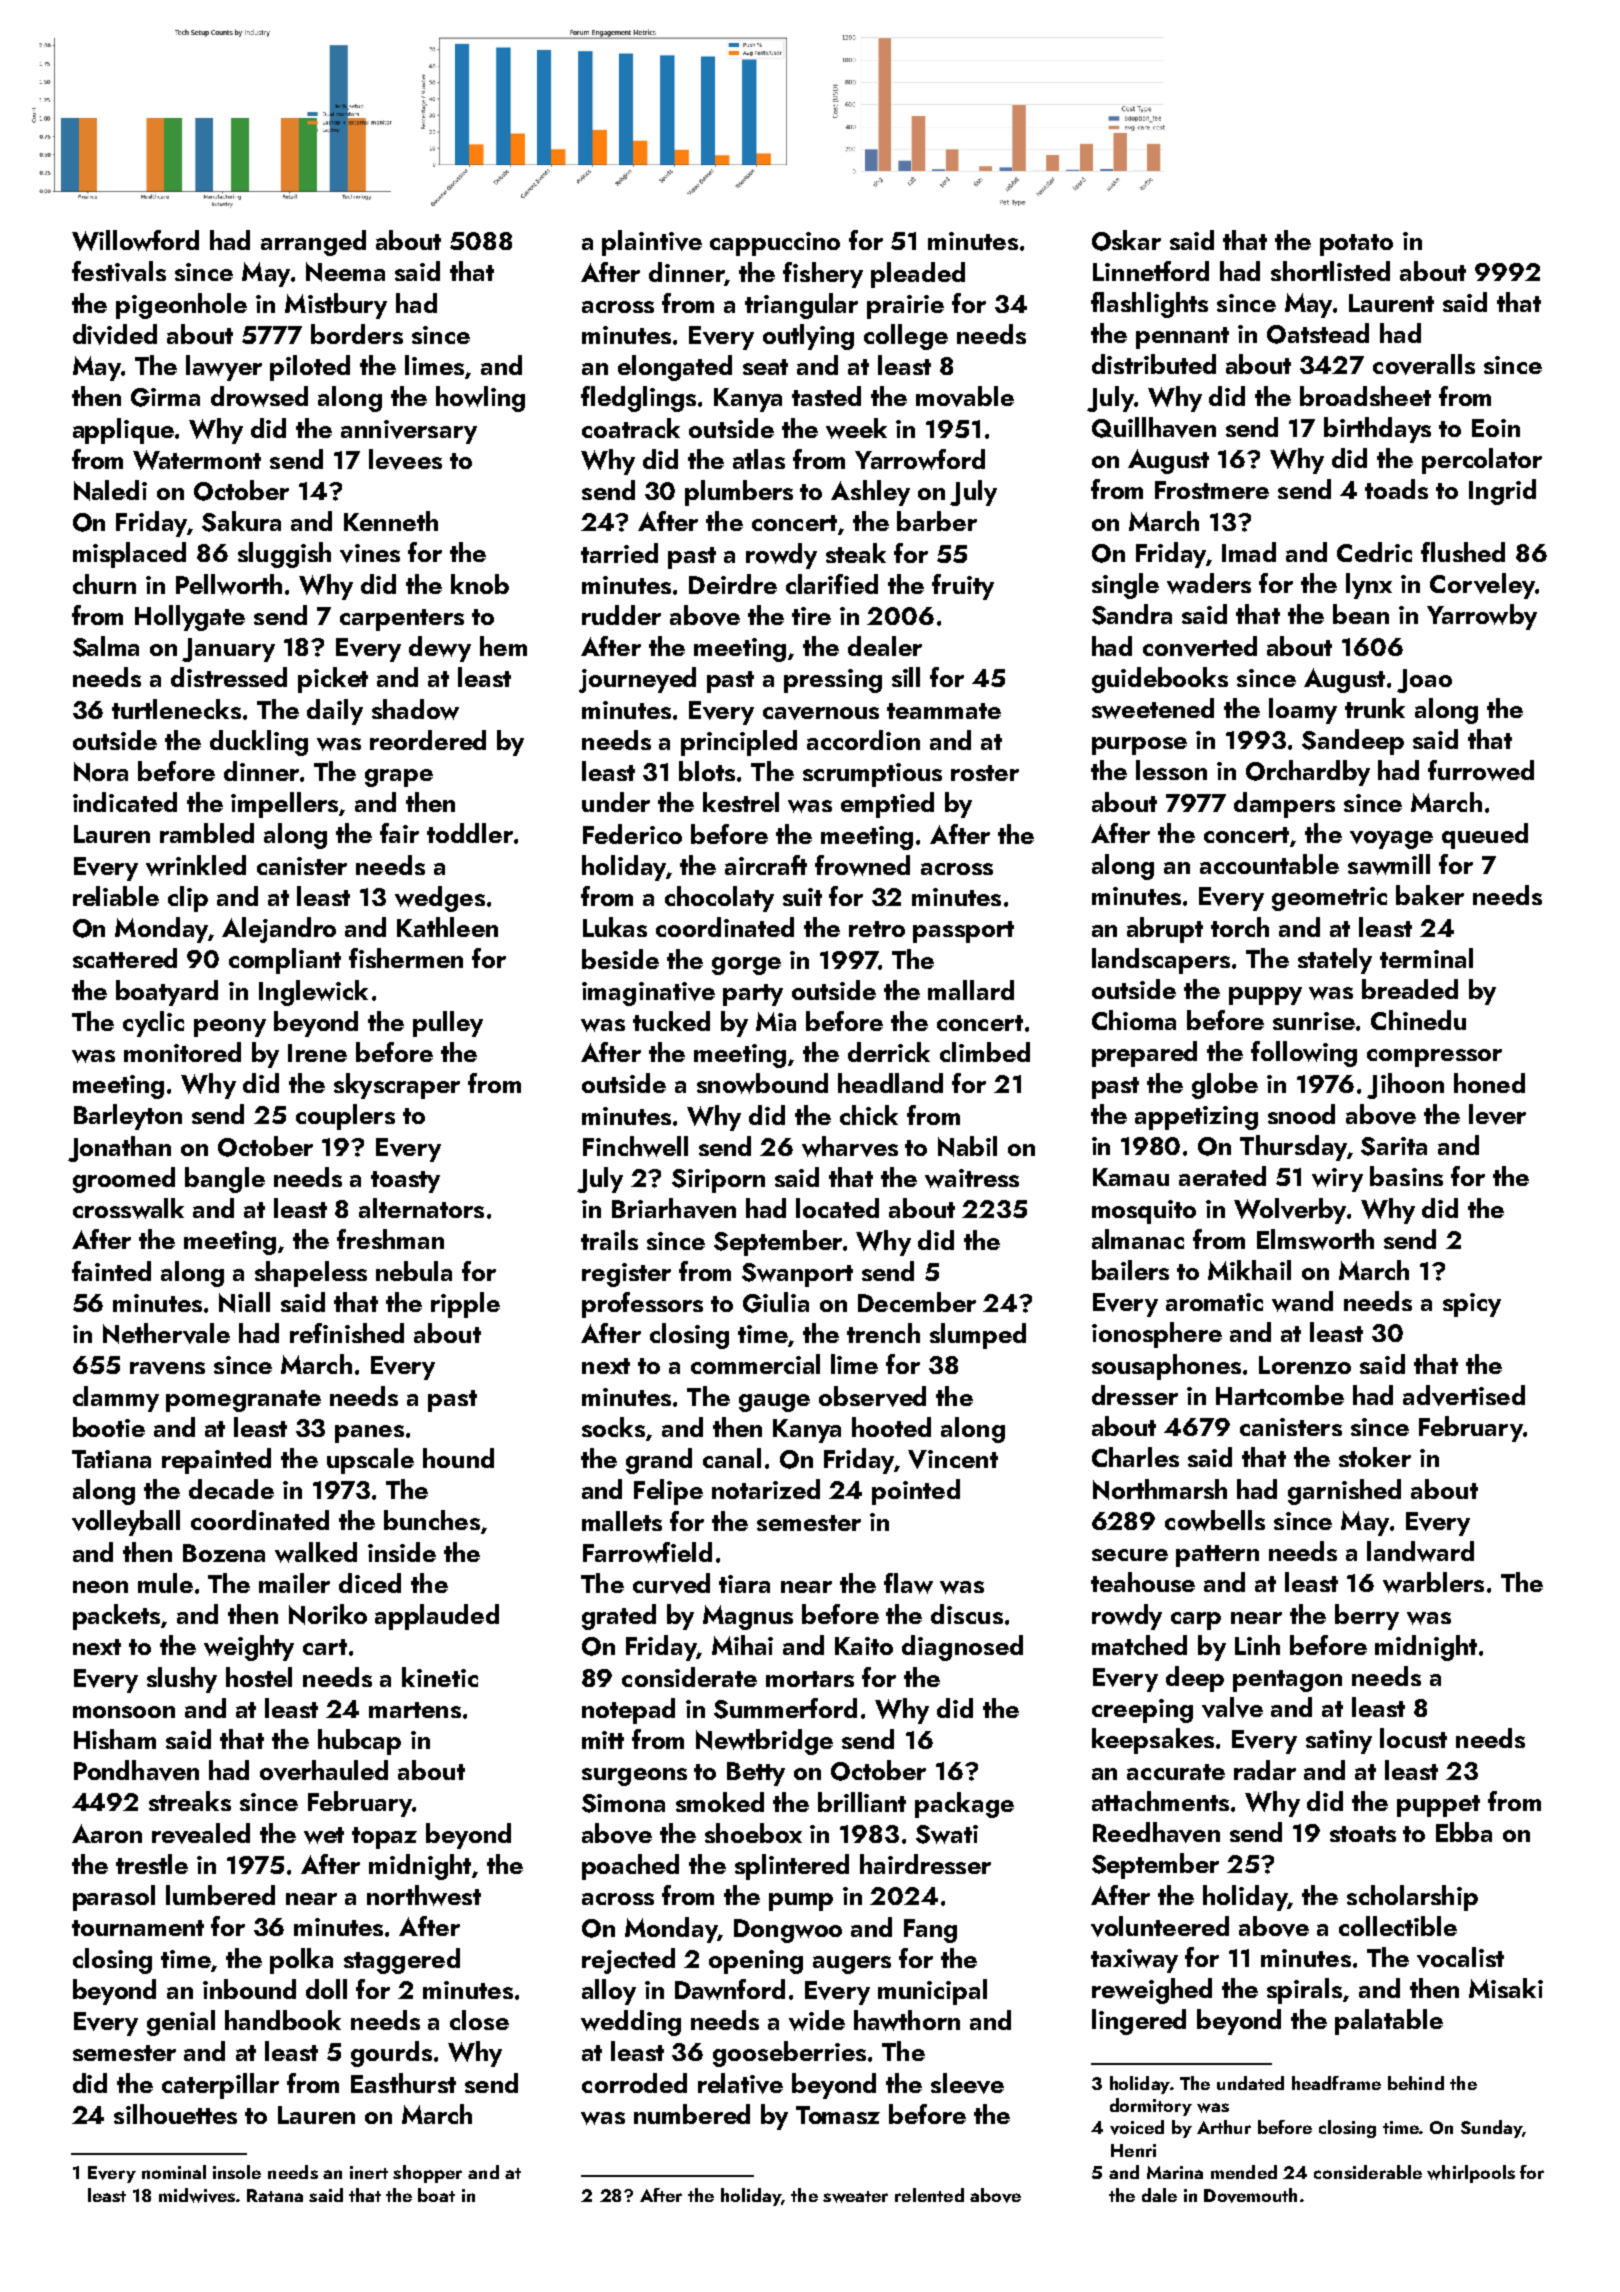 The image size is (1620, 2292). I want to click on bean, so click(1361, 614).
